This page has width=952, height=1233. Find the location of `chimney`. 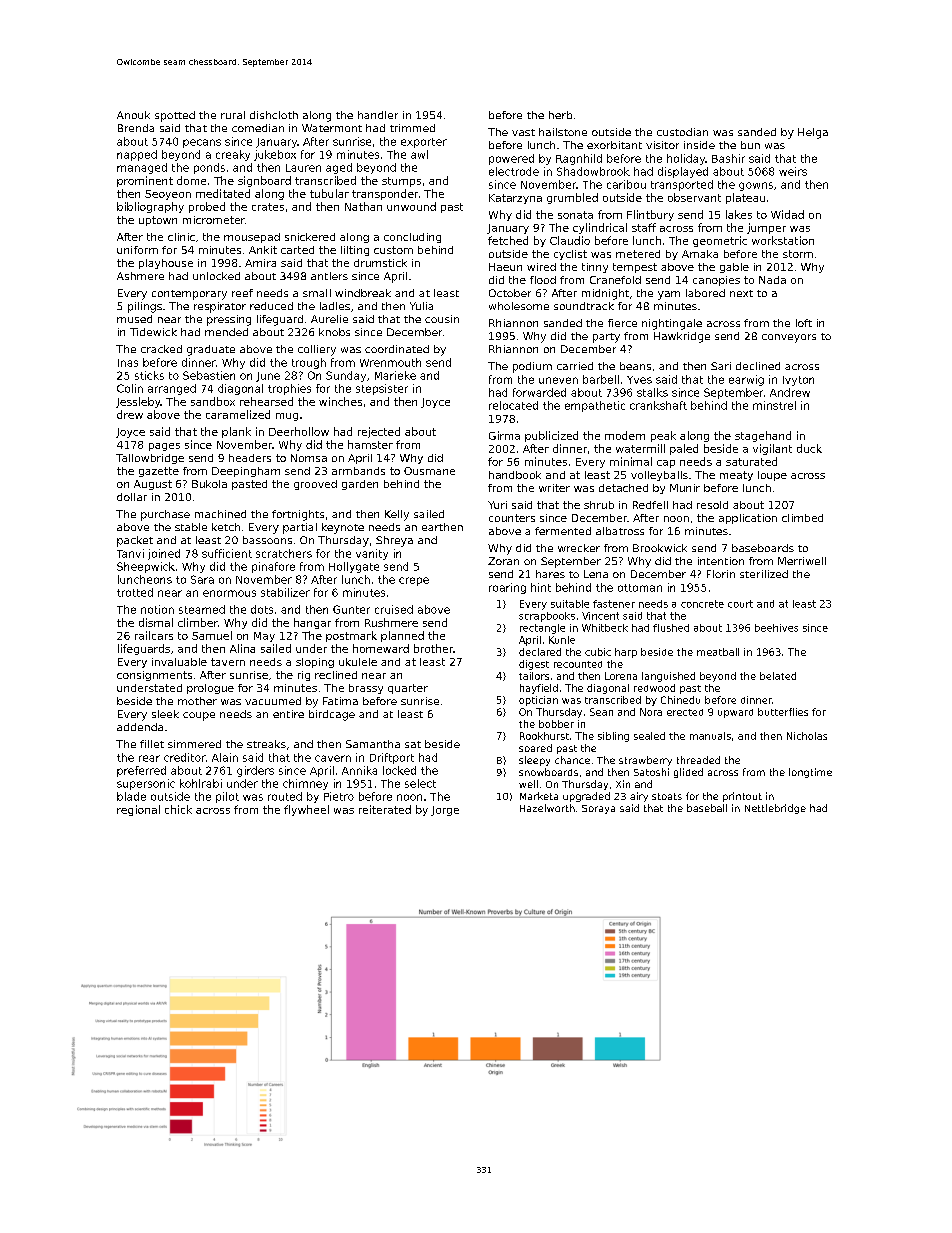

chimney is located at coordinates (305, 784).
